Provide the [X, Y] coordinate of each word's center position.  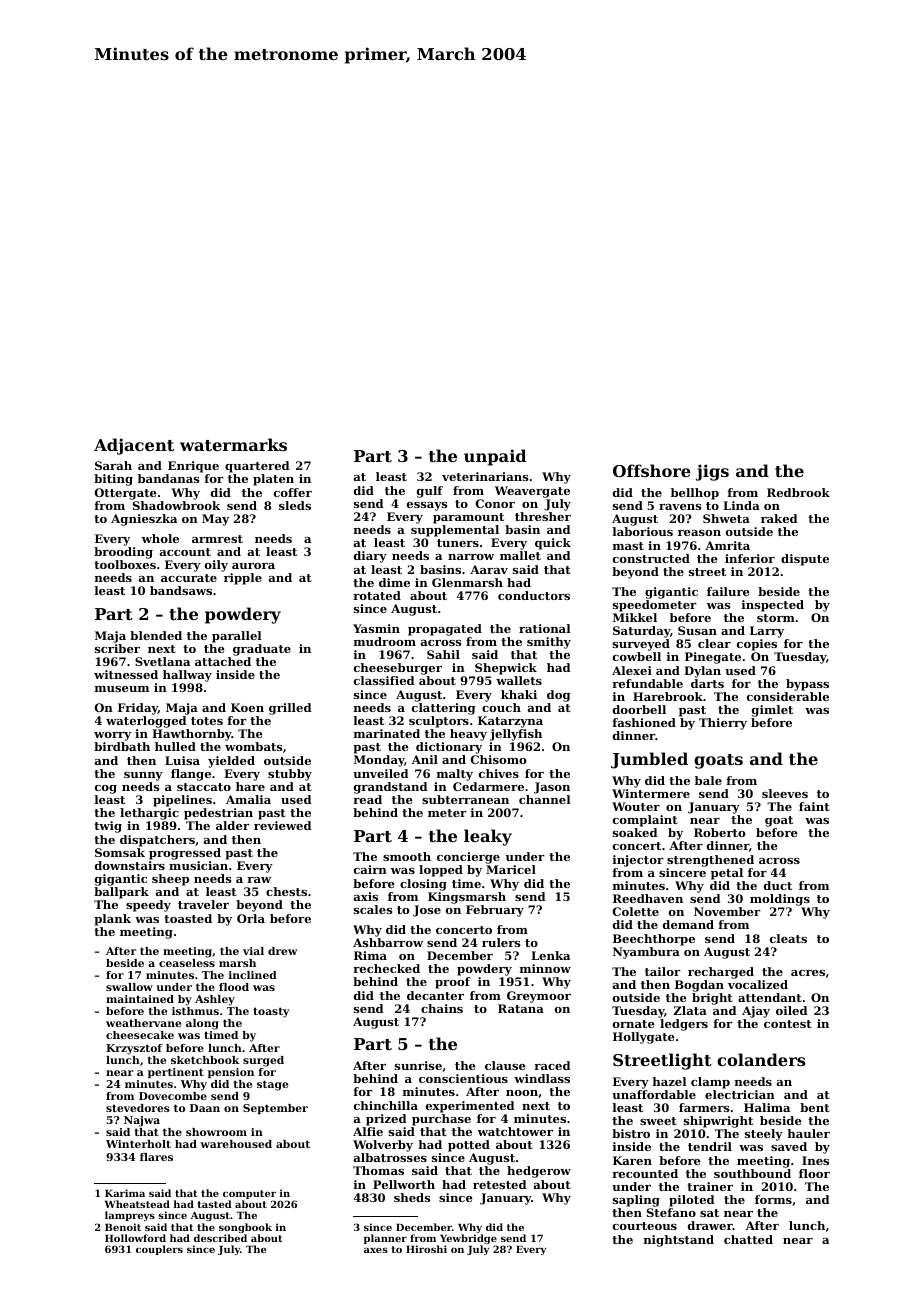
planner [385, 1239]
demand [688, 924]
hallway [187, 676]
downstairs [130, 865]
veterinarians [485, 476]
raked [779, 518]
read [367, 799]
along [202, 1024]
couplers [159, 1250]
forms [773, 1199]
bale [708, 780]
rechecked [386, 968]
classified [384, 680]
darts [707, 683]
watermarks [233, 444]
